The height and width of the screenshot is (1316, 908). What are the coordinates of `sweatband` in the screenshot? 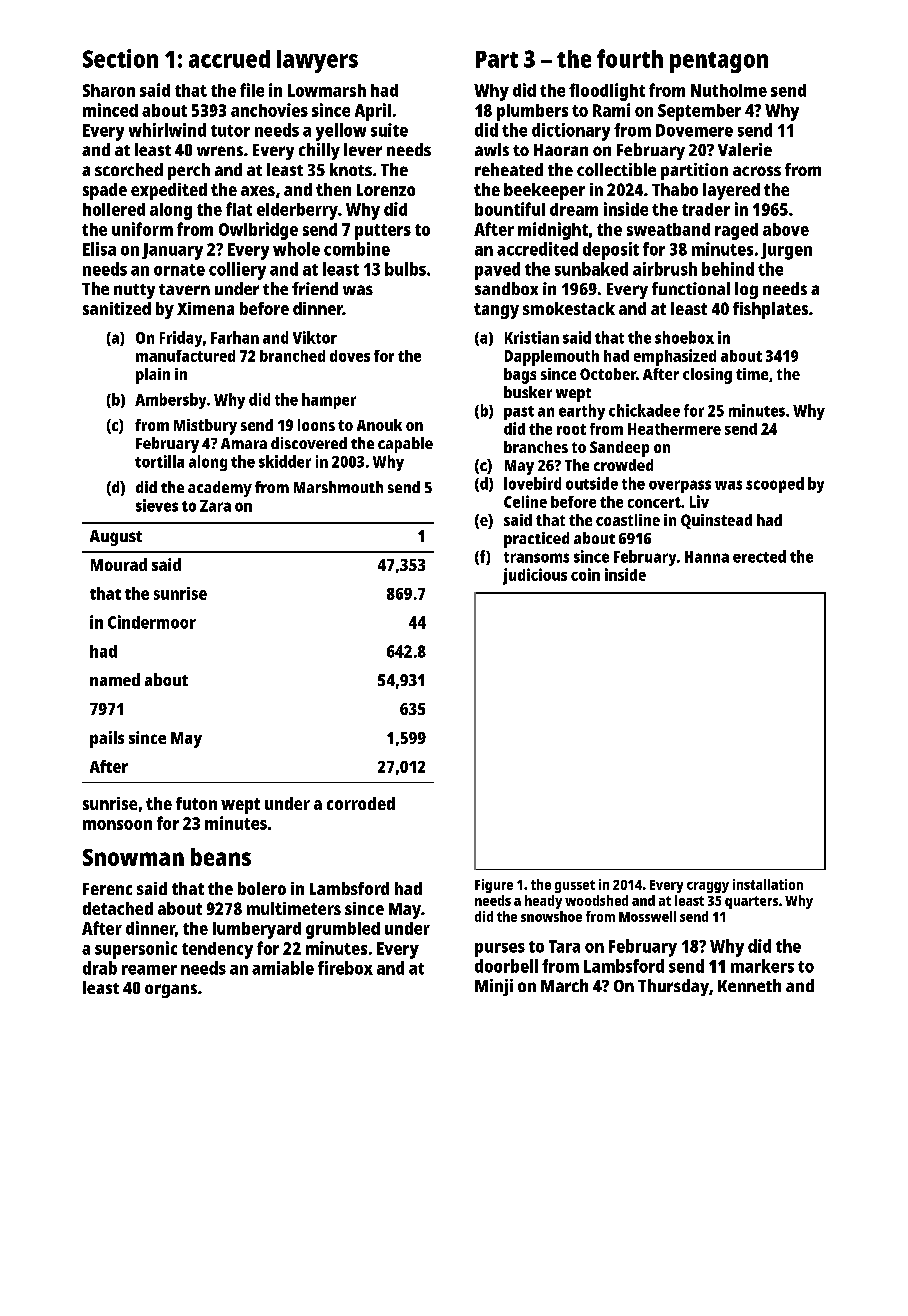 It's located at (668, 229).
